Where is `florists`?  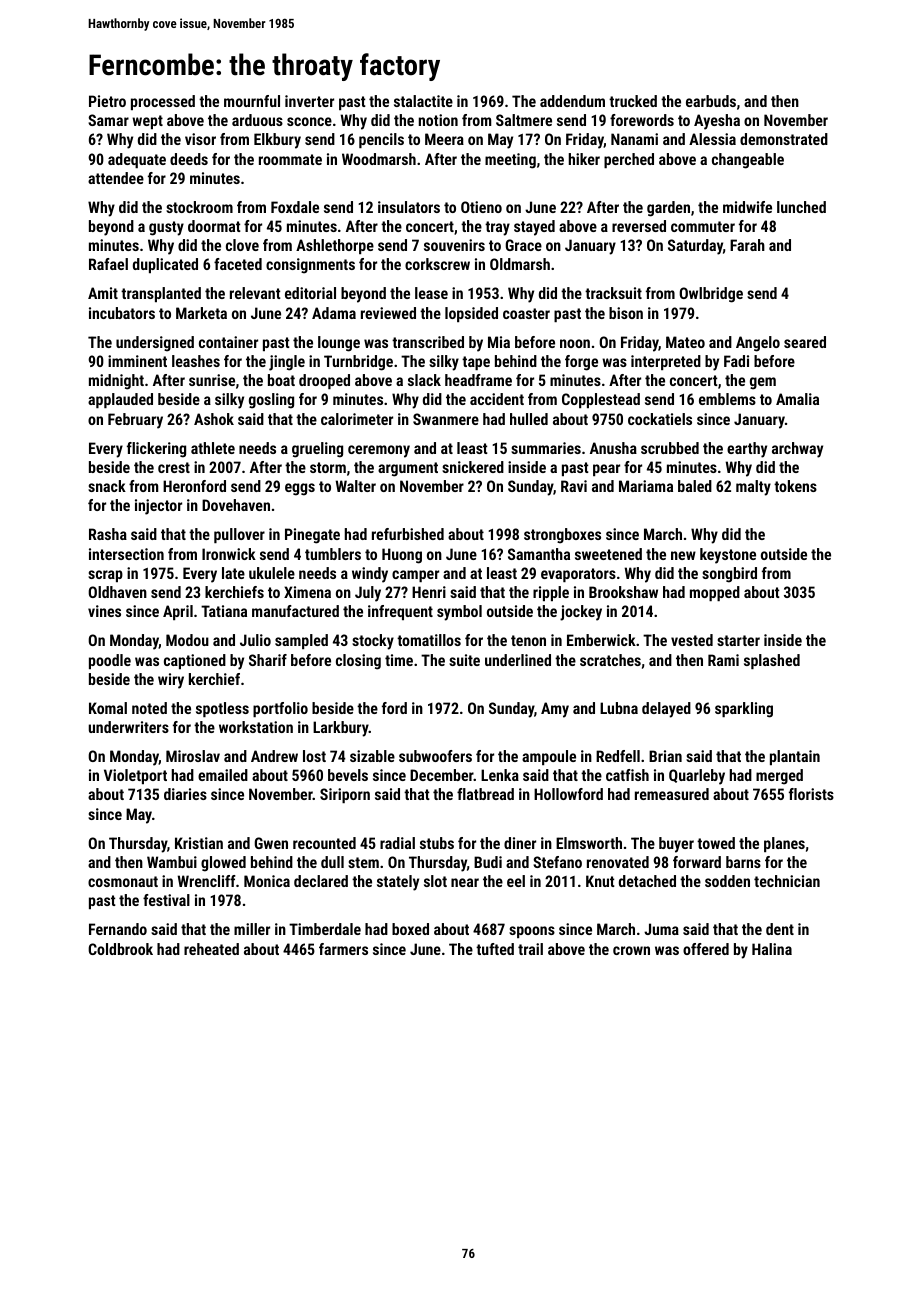
florists is located at coordinates (811, 794).
